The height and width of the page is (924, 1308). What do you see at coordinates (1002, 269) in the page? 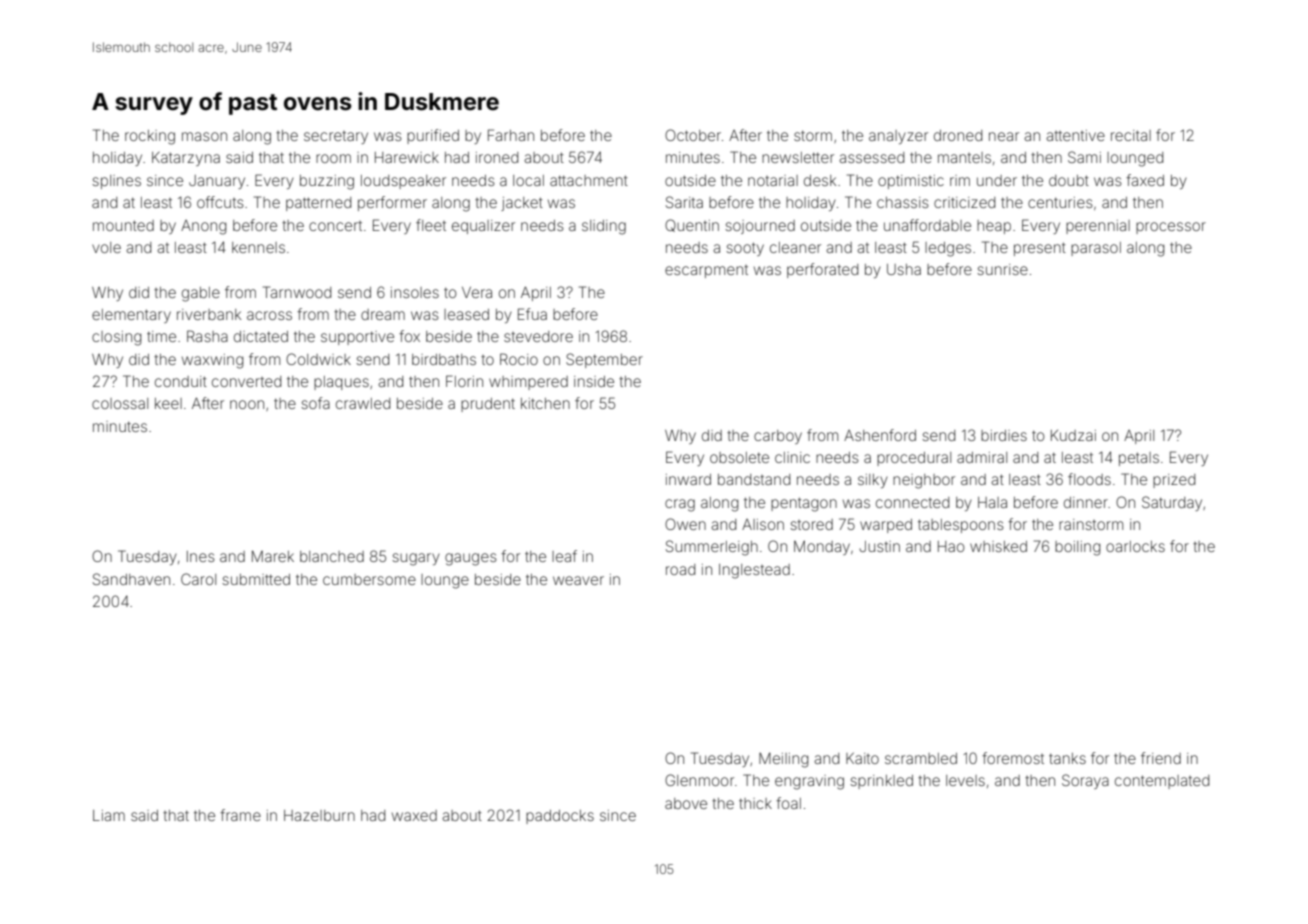
I see `sunrise` at bounding box center [1002, 269].
